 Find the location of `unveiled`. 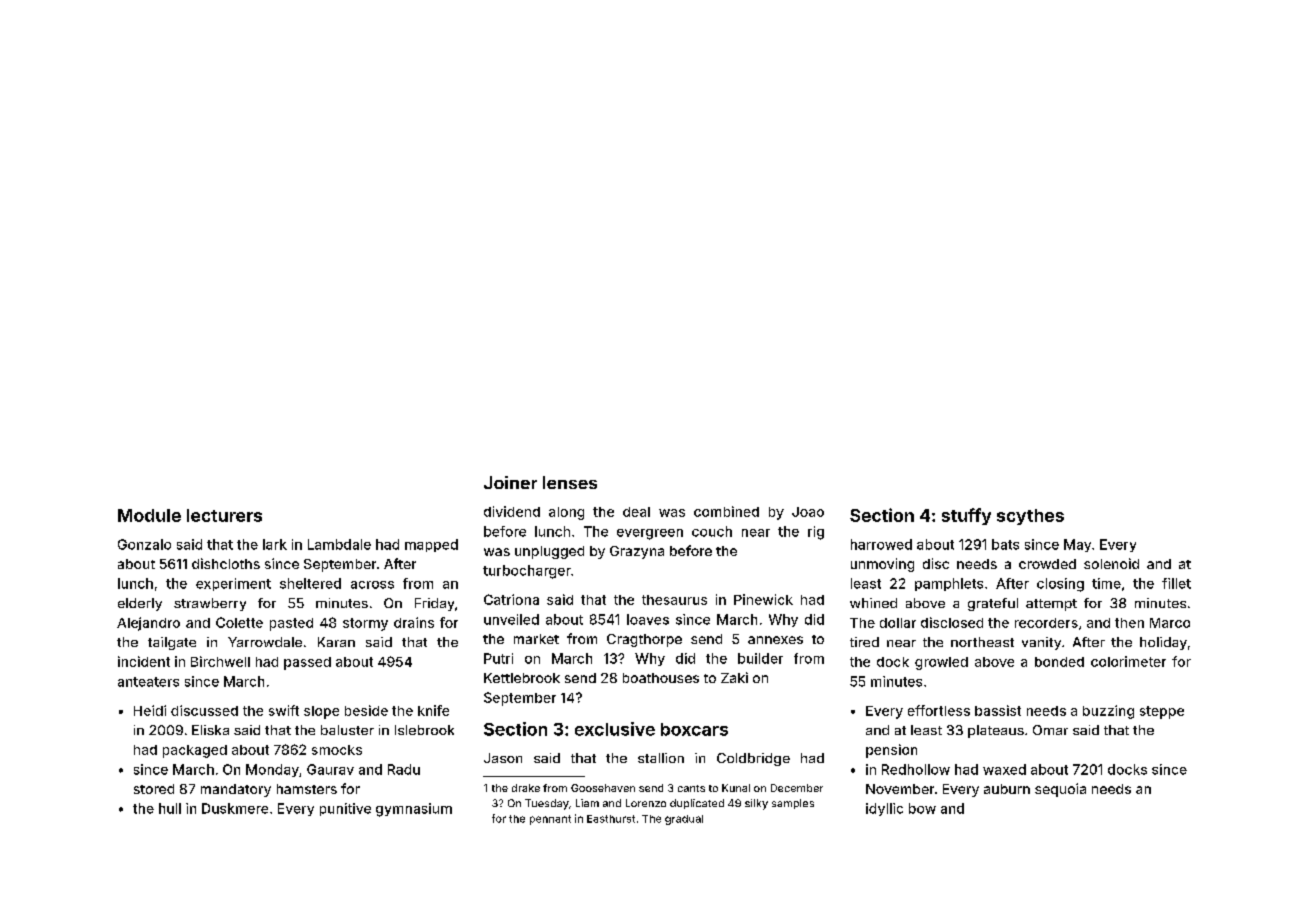

unveiled is located at coordinates (511, 619).
